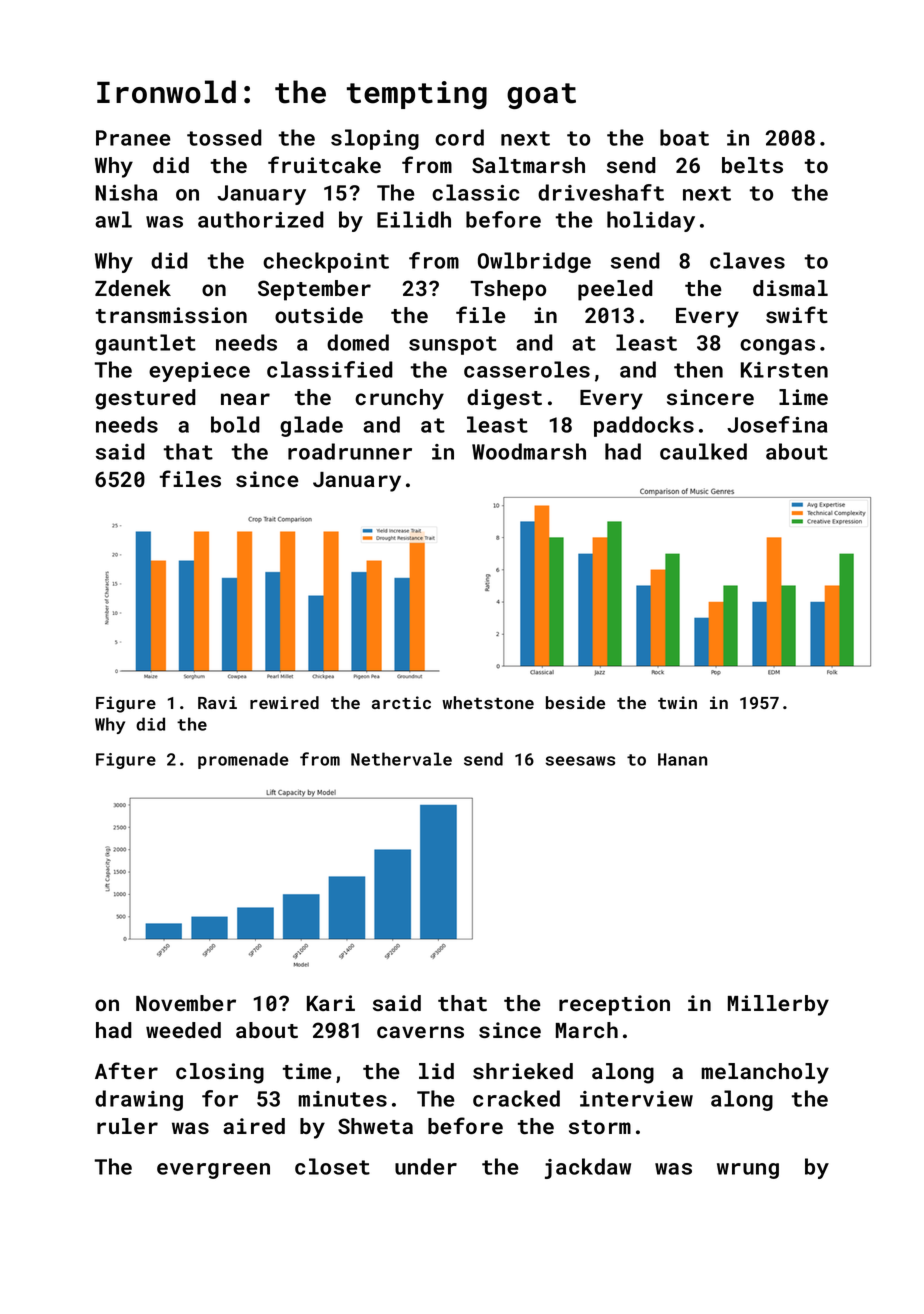  Describe the element at coordinates (684, 137) in the document. I see `boat` at that location.
